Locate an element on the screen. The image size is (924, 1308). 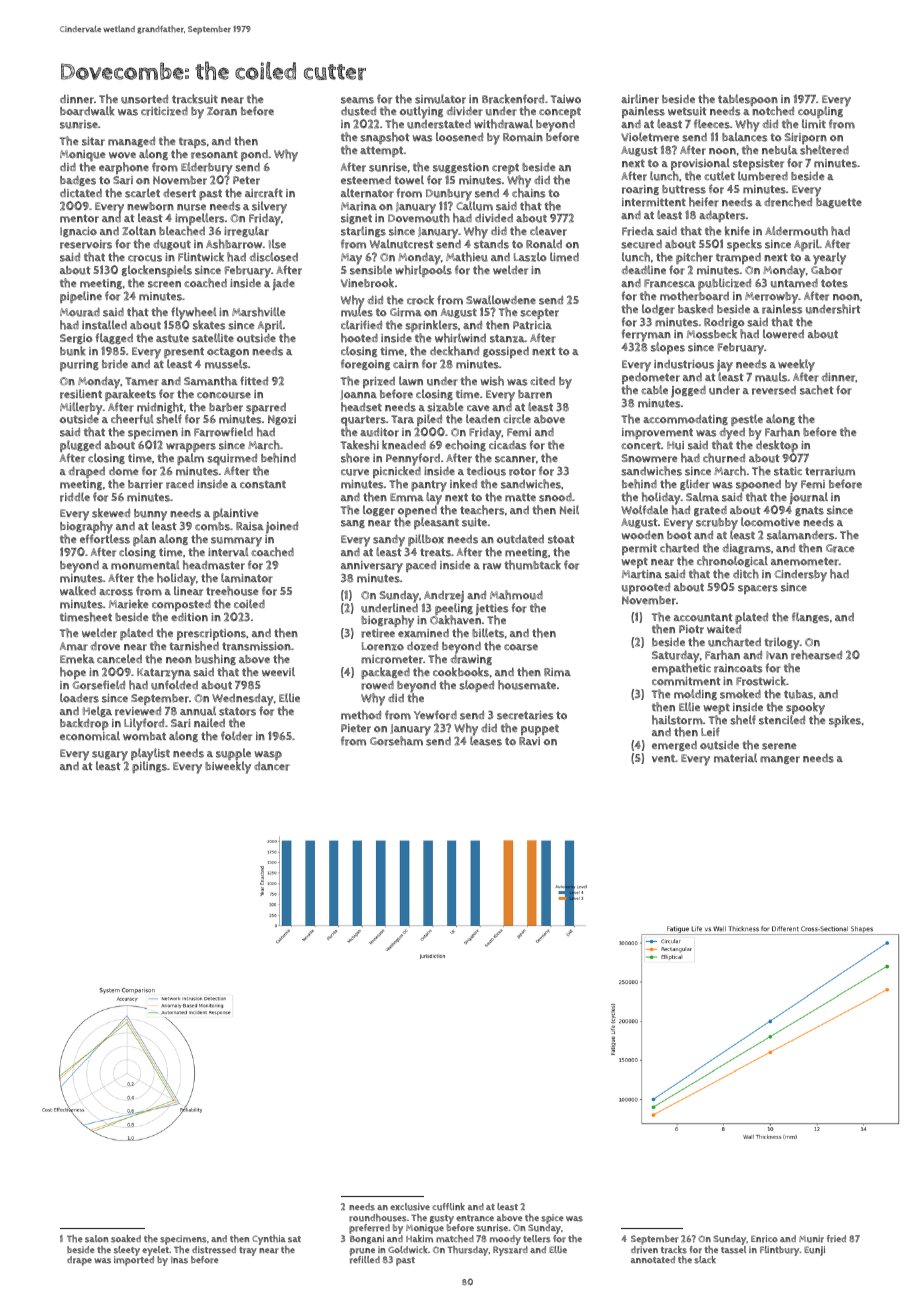
Inas is located at coordinates (179, 1260).
